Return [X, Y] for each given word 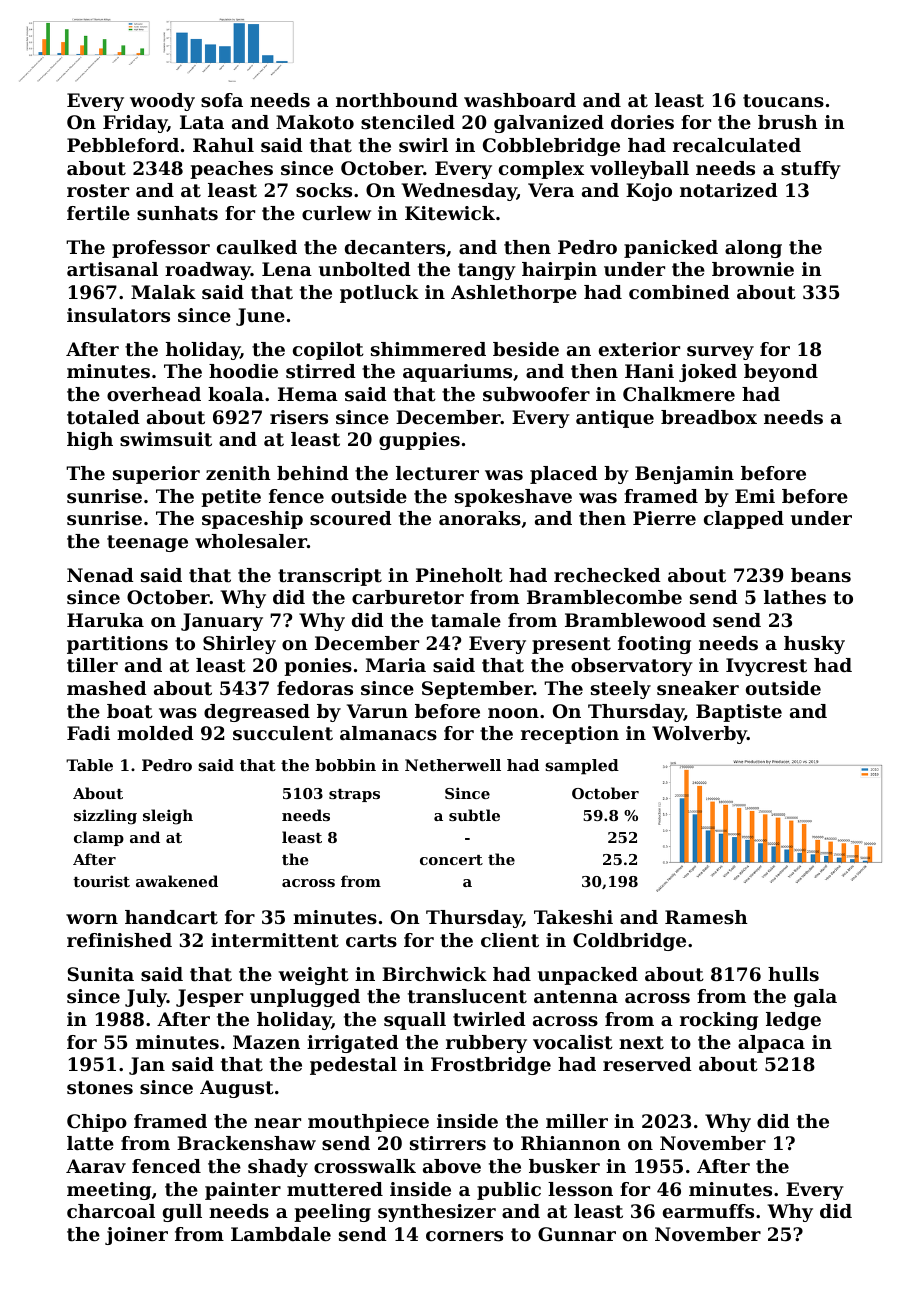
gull [182, 1213]
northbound [397, 100]
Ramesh [706, 917]
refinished [119, 940]
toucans [783, 100]
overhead [154, 394]
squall [415, 1021]
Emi [755, 496]
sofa [222, 100]
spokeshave [513, 498]
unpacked [588, 976]
